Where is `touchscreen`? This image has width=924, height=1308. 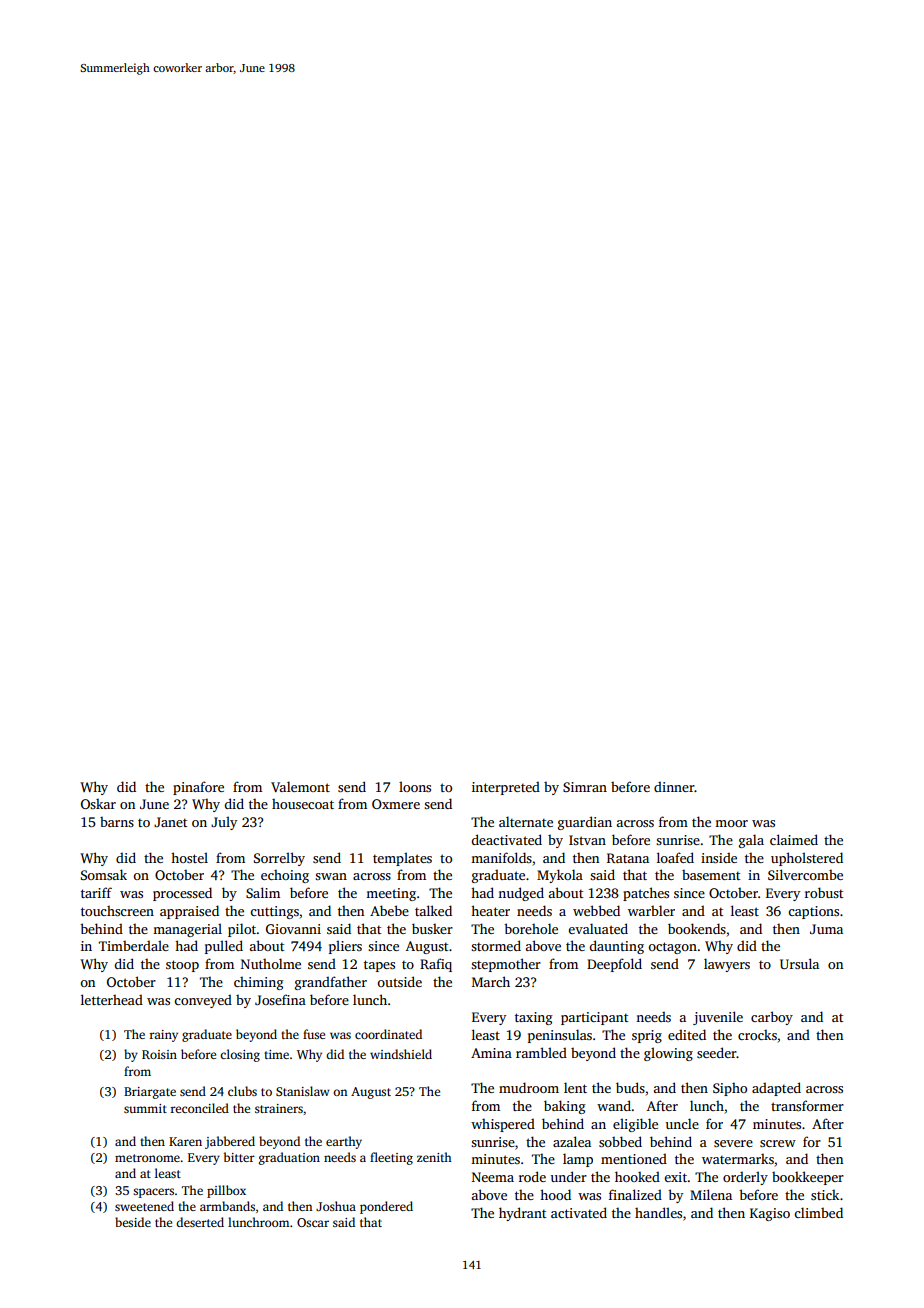
touchscreen is located at coordinates (117, 911).
